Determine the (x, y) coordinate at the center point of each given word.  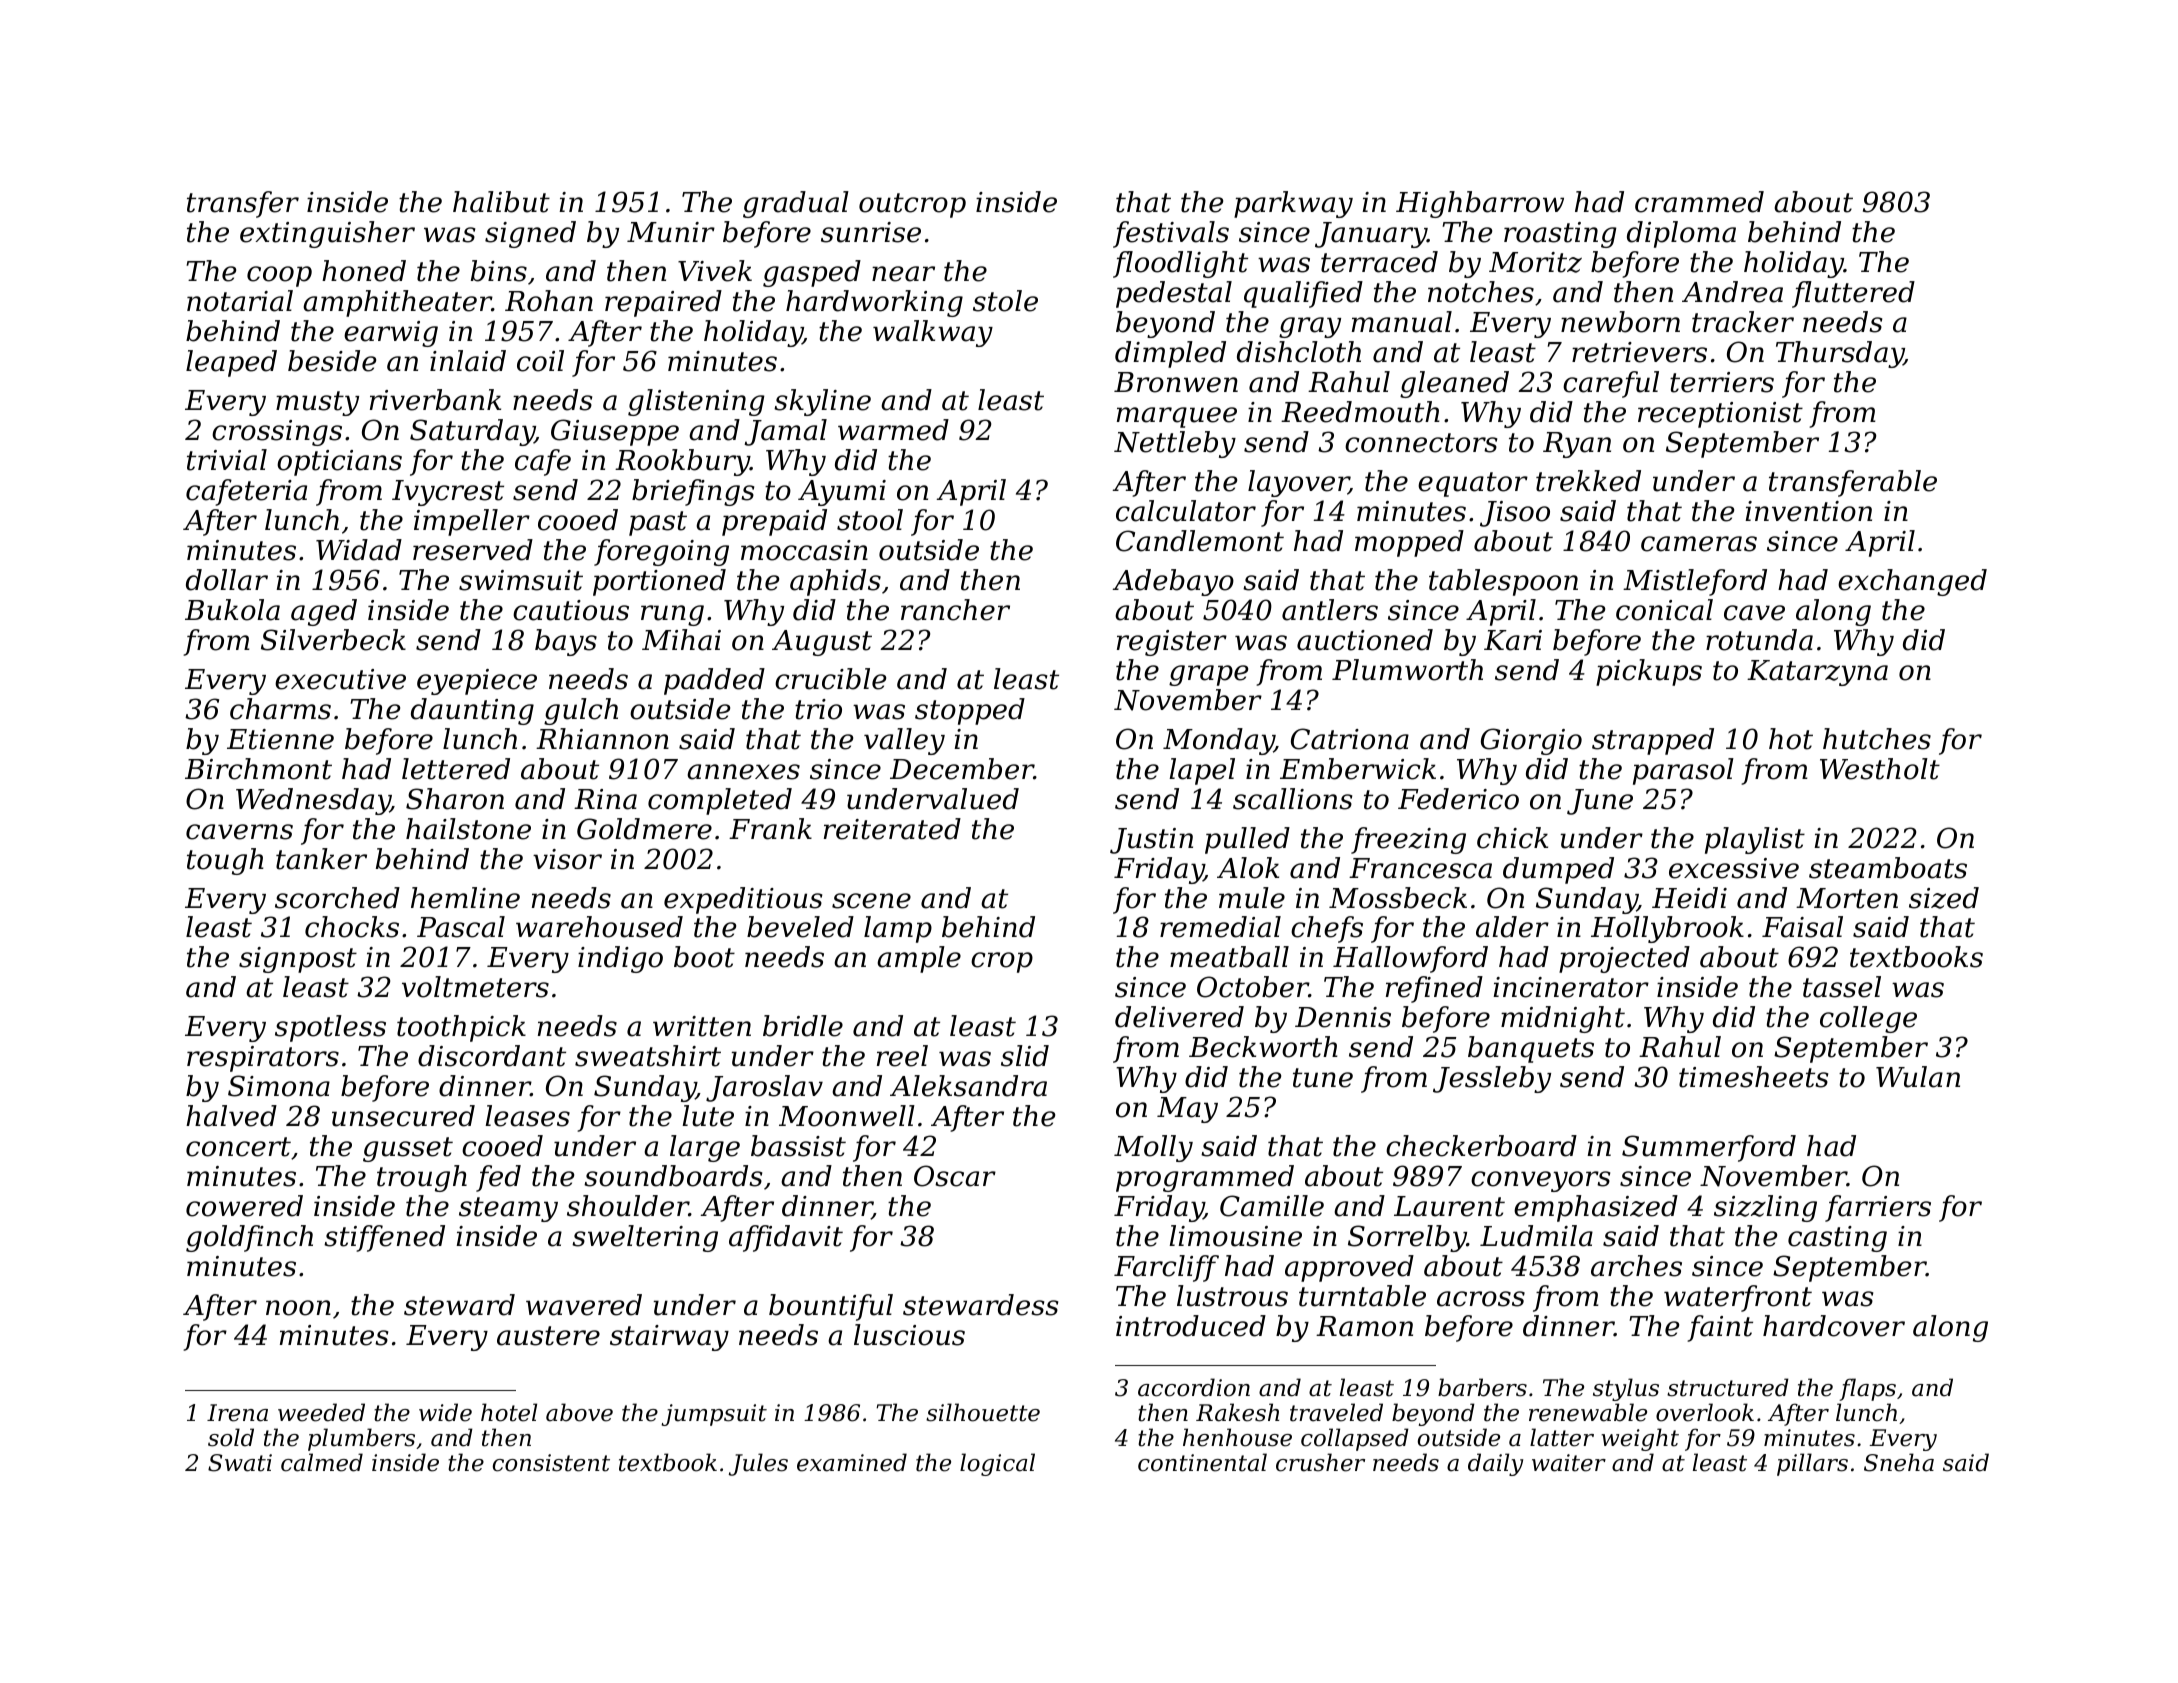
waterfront (1738, 1298)
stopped (970, 711)
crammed (1699, 202)
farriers (1878, 1208)
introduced (1191, 1326)
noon (298, 1308)
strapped (1653, 741)
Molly (1153, 1148)
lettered (456, 769)
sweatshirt (648, 1056)
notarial (240, 301)
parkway (1293, 204)
